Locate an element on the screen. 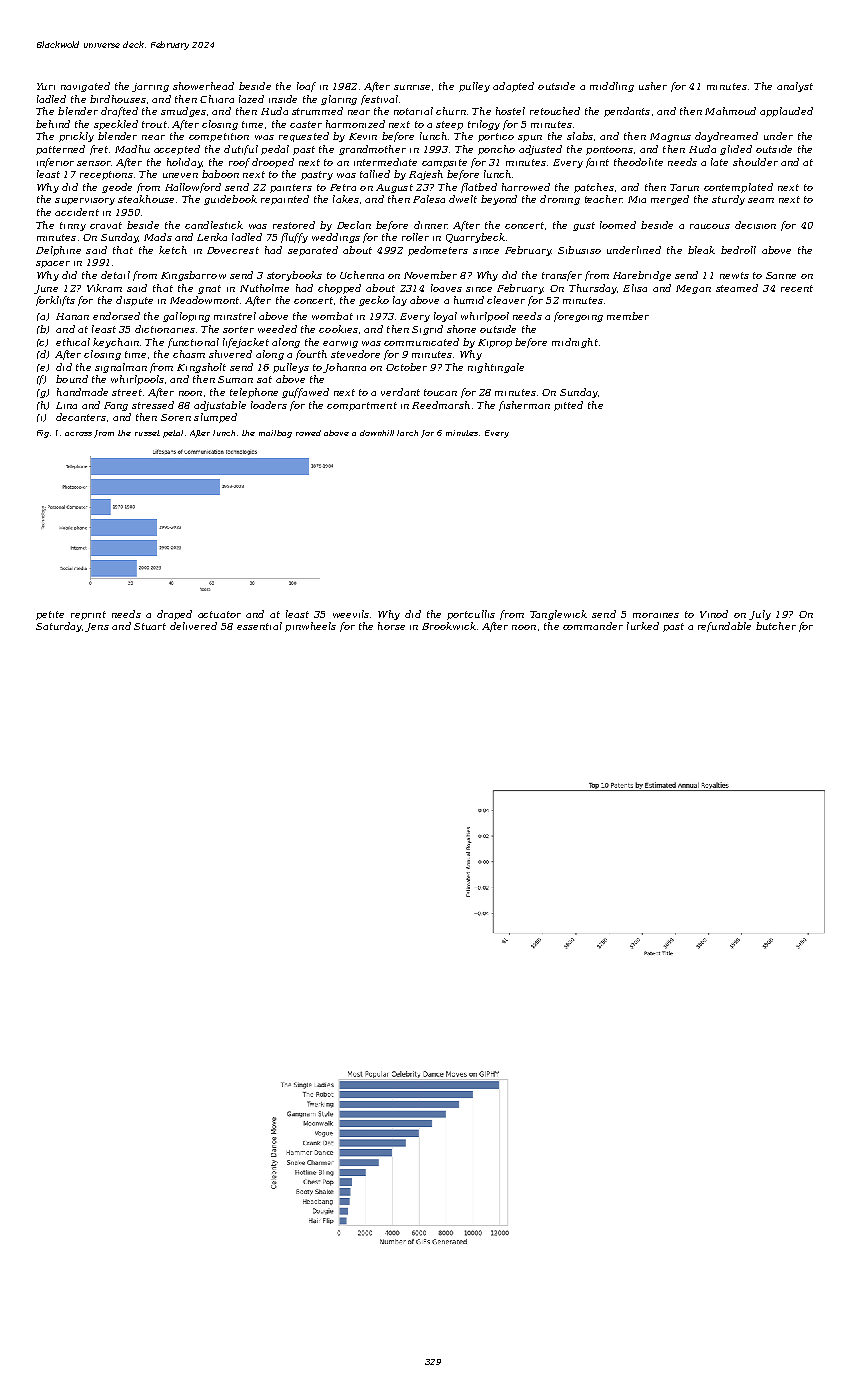  accident is located at coordinates (77, 212).
